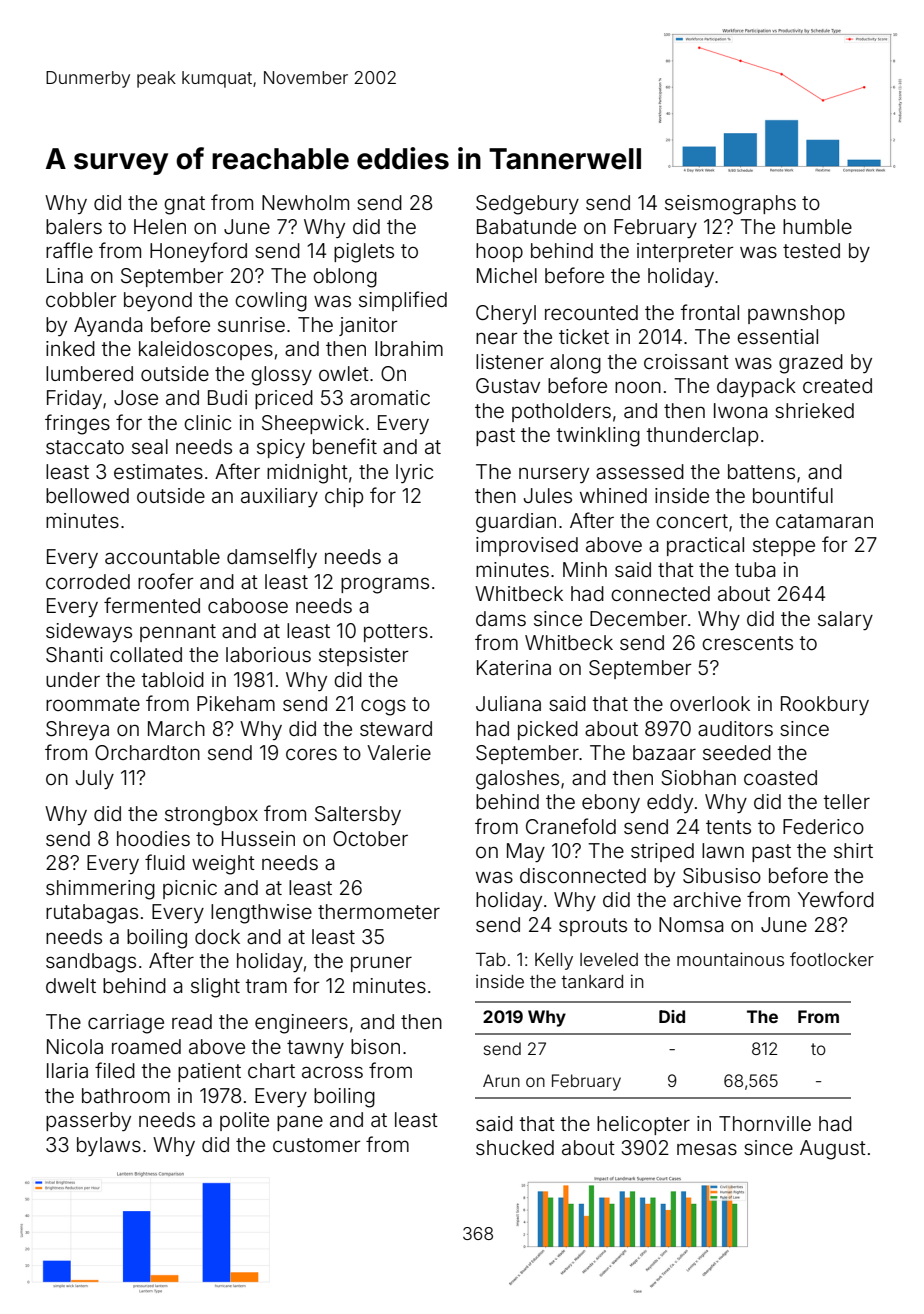  What do you see at coordinates (258, 838) in the image?
I see `Hussein` at bounding box center [258, 838].
